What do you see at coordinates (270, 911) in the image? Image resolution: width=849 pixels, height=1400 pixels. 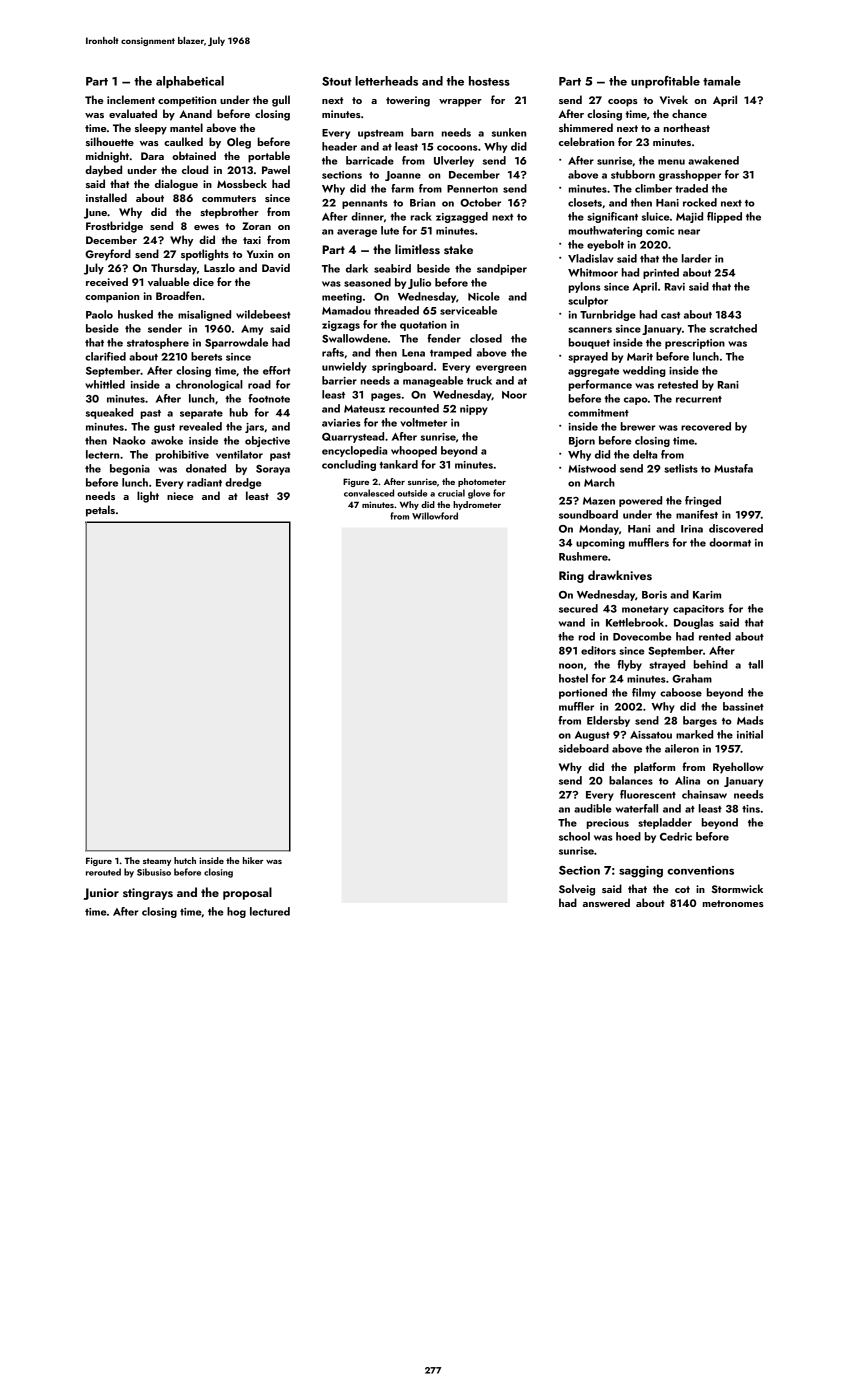 I see `lectured` at bounding box center [270, 911].
